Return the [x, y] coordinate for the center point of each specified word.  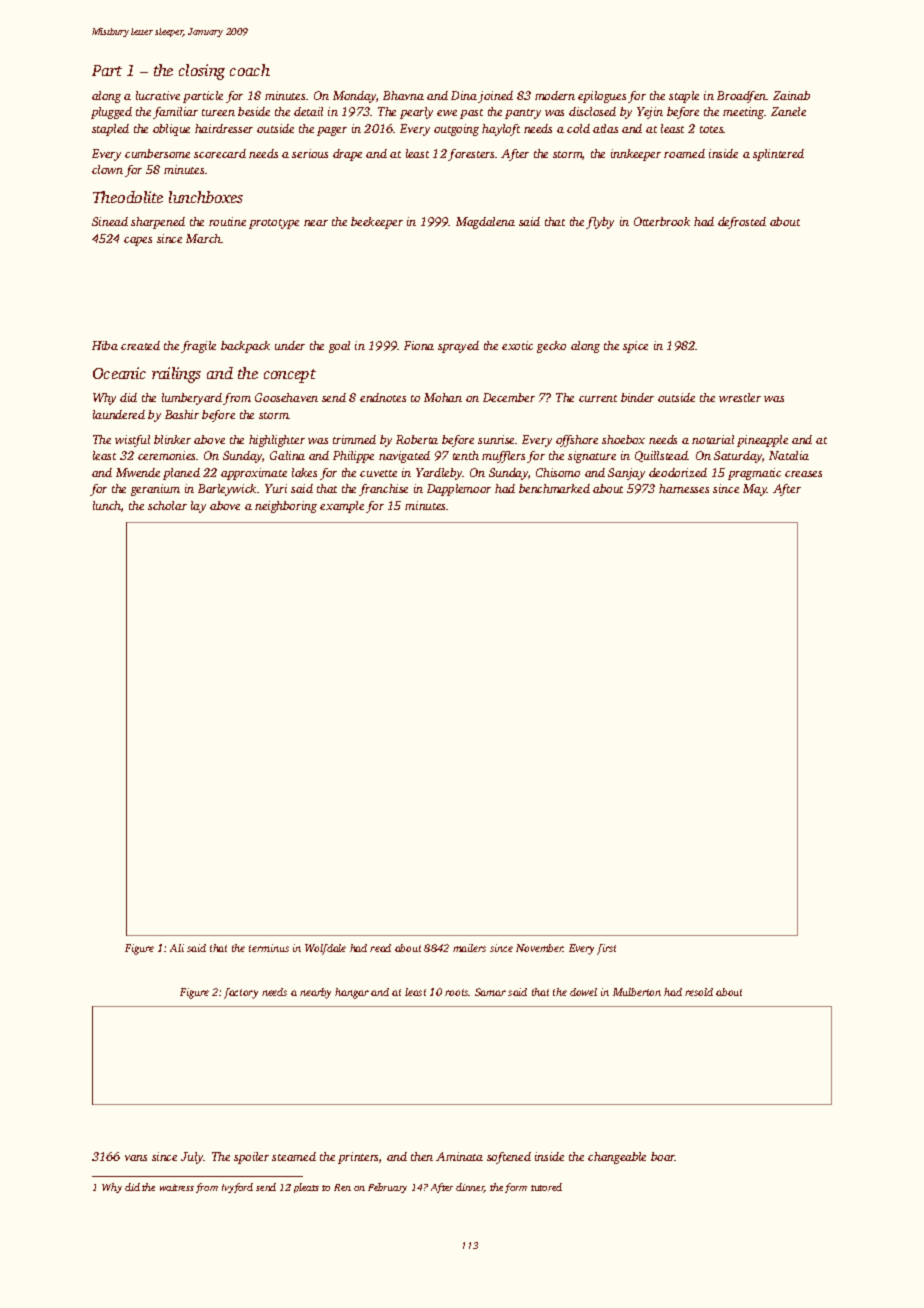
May [755, 490]
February [387, 1188]
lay [198, 507]
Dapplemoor [459, 490]
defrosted [742, 223]
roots [457, 992]
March [204, 238]
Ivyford [237, 1188]
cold [578, 128]
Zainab [791, 95]
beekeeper [377, 223]
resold [699, 992]
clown [107, 169]
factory [241, 993]
